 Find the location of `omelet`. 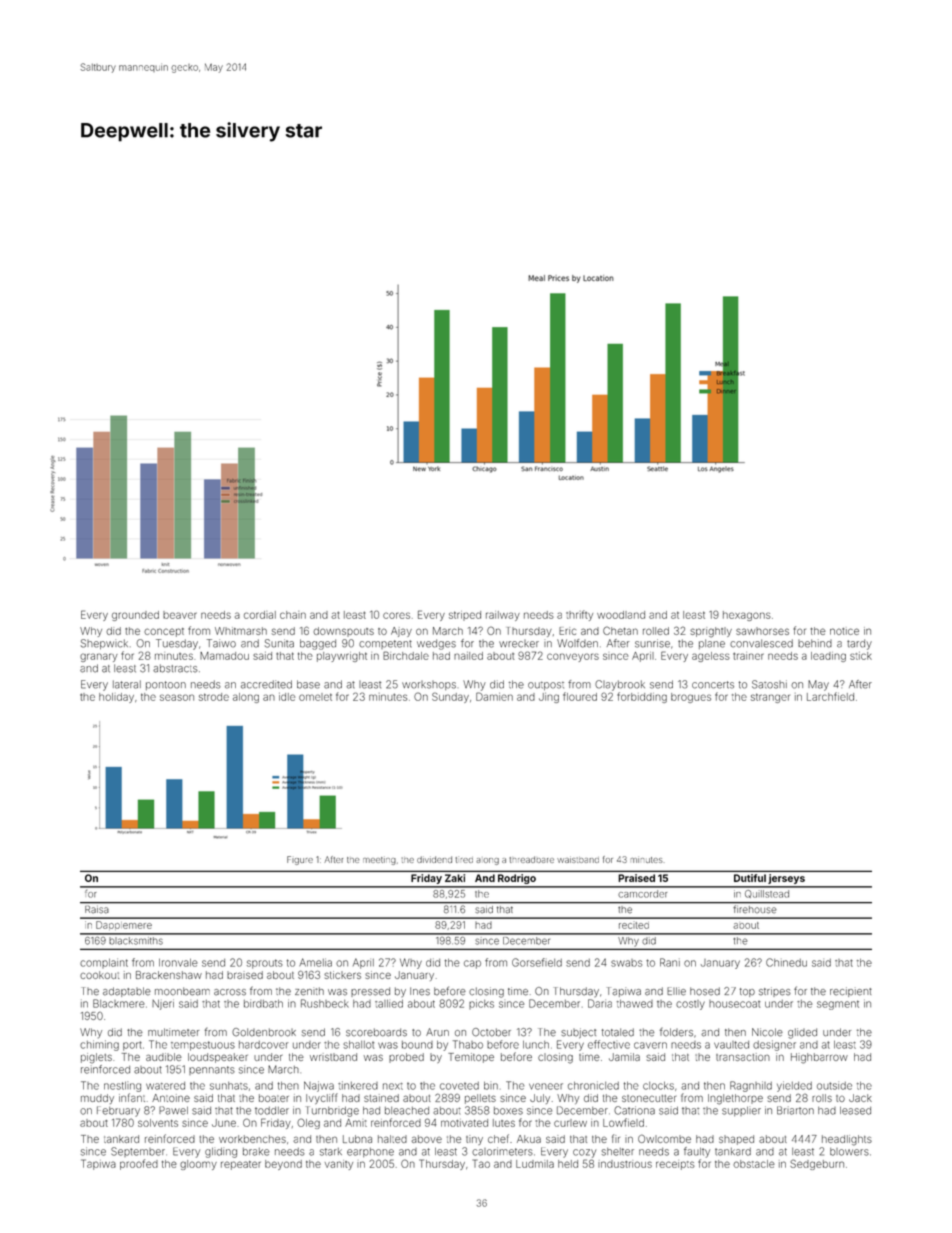

omelet is located at coordinates (315, 697).
